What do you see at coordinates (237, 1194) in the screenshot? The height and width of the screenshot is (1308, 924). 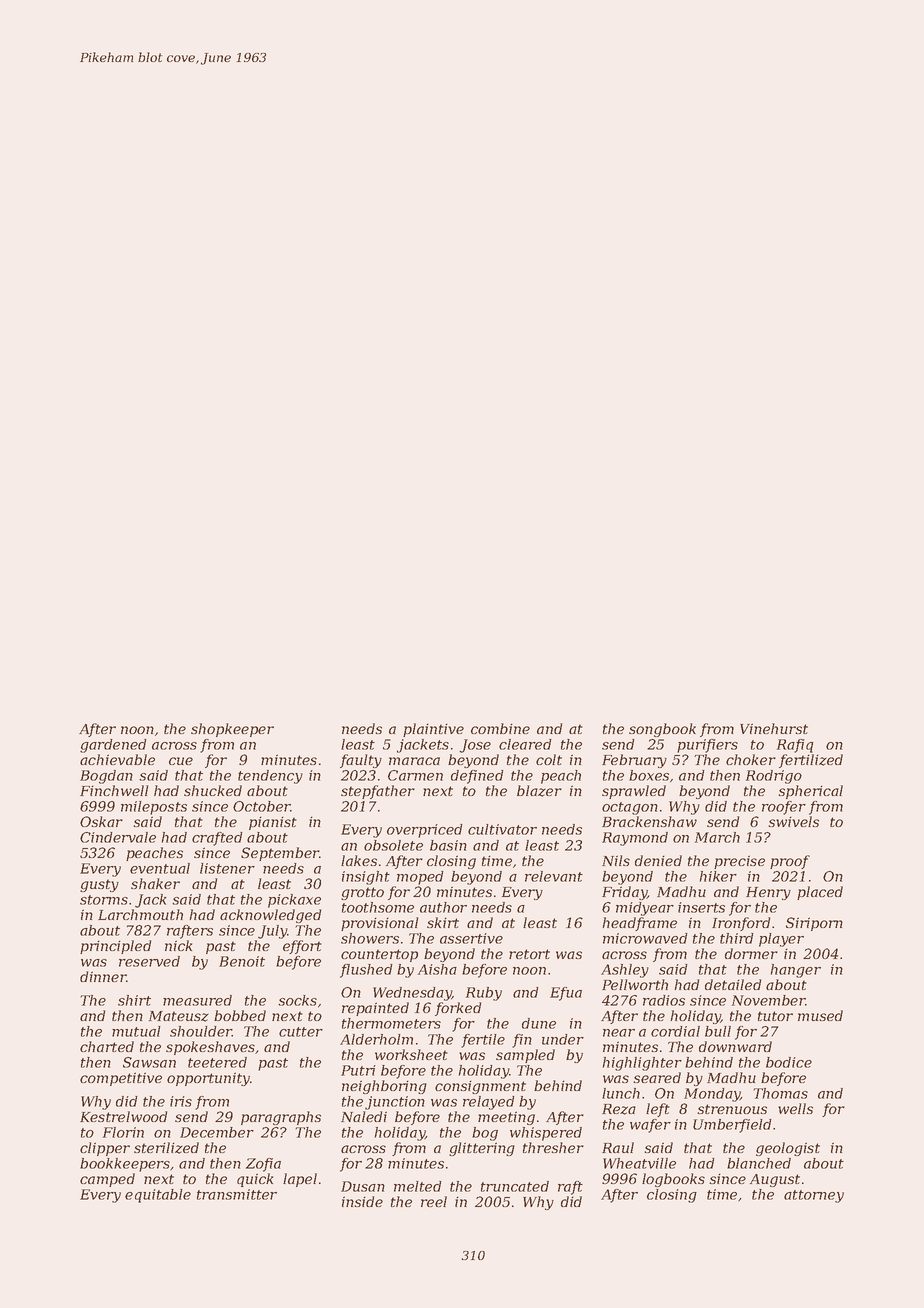 I see `transmitter` at bounding box center [237, 1194].
